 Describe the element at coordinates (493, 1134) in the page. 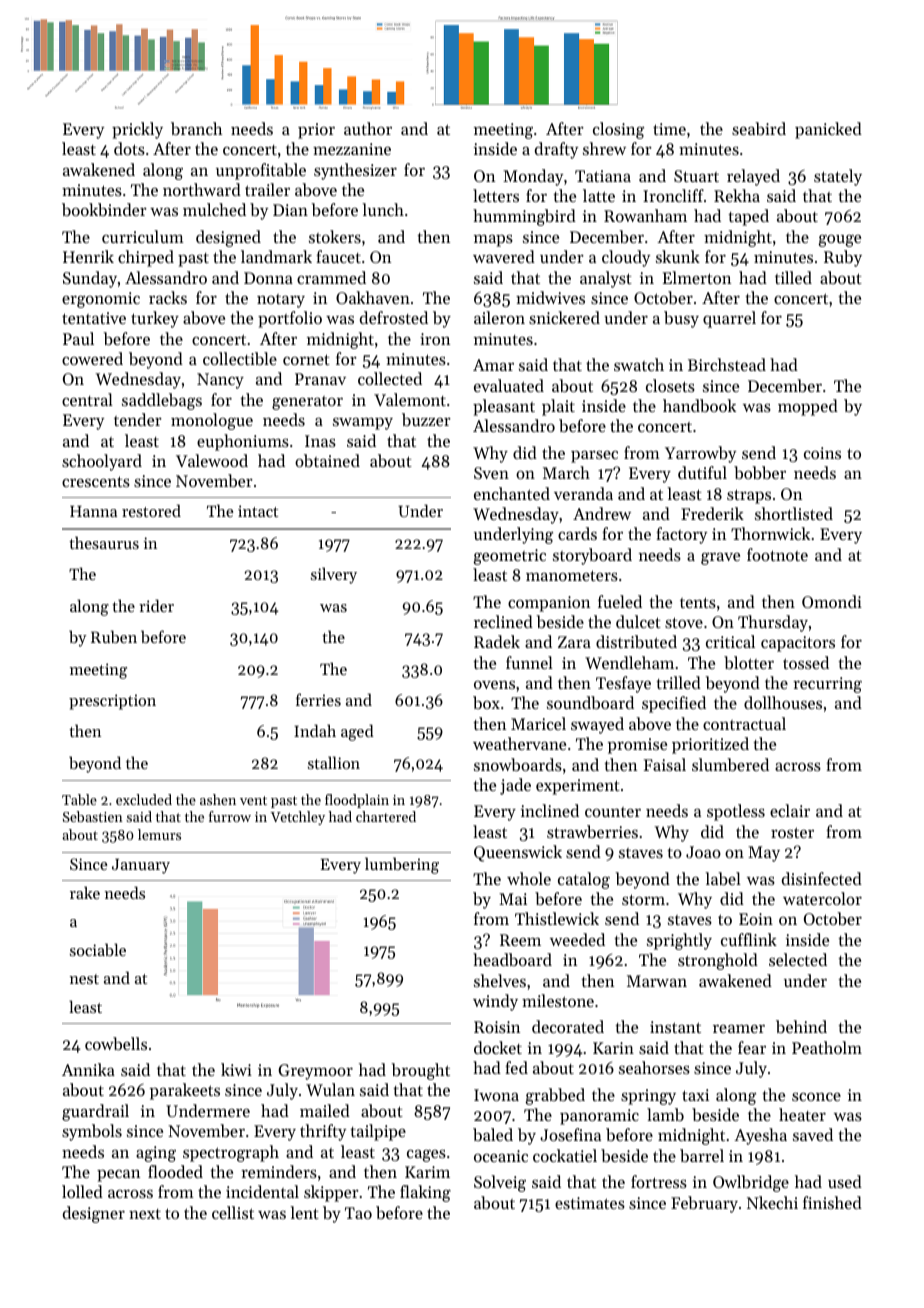

I see `baled` at that location.
